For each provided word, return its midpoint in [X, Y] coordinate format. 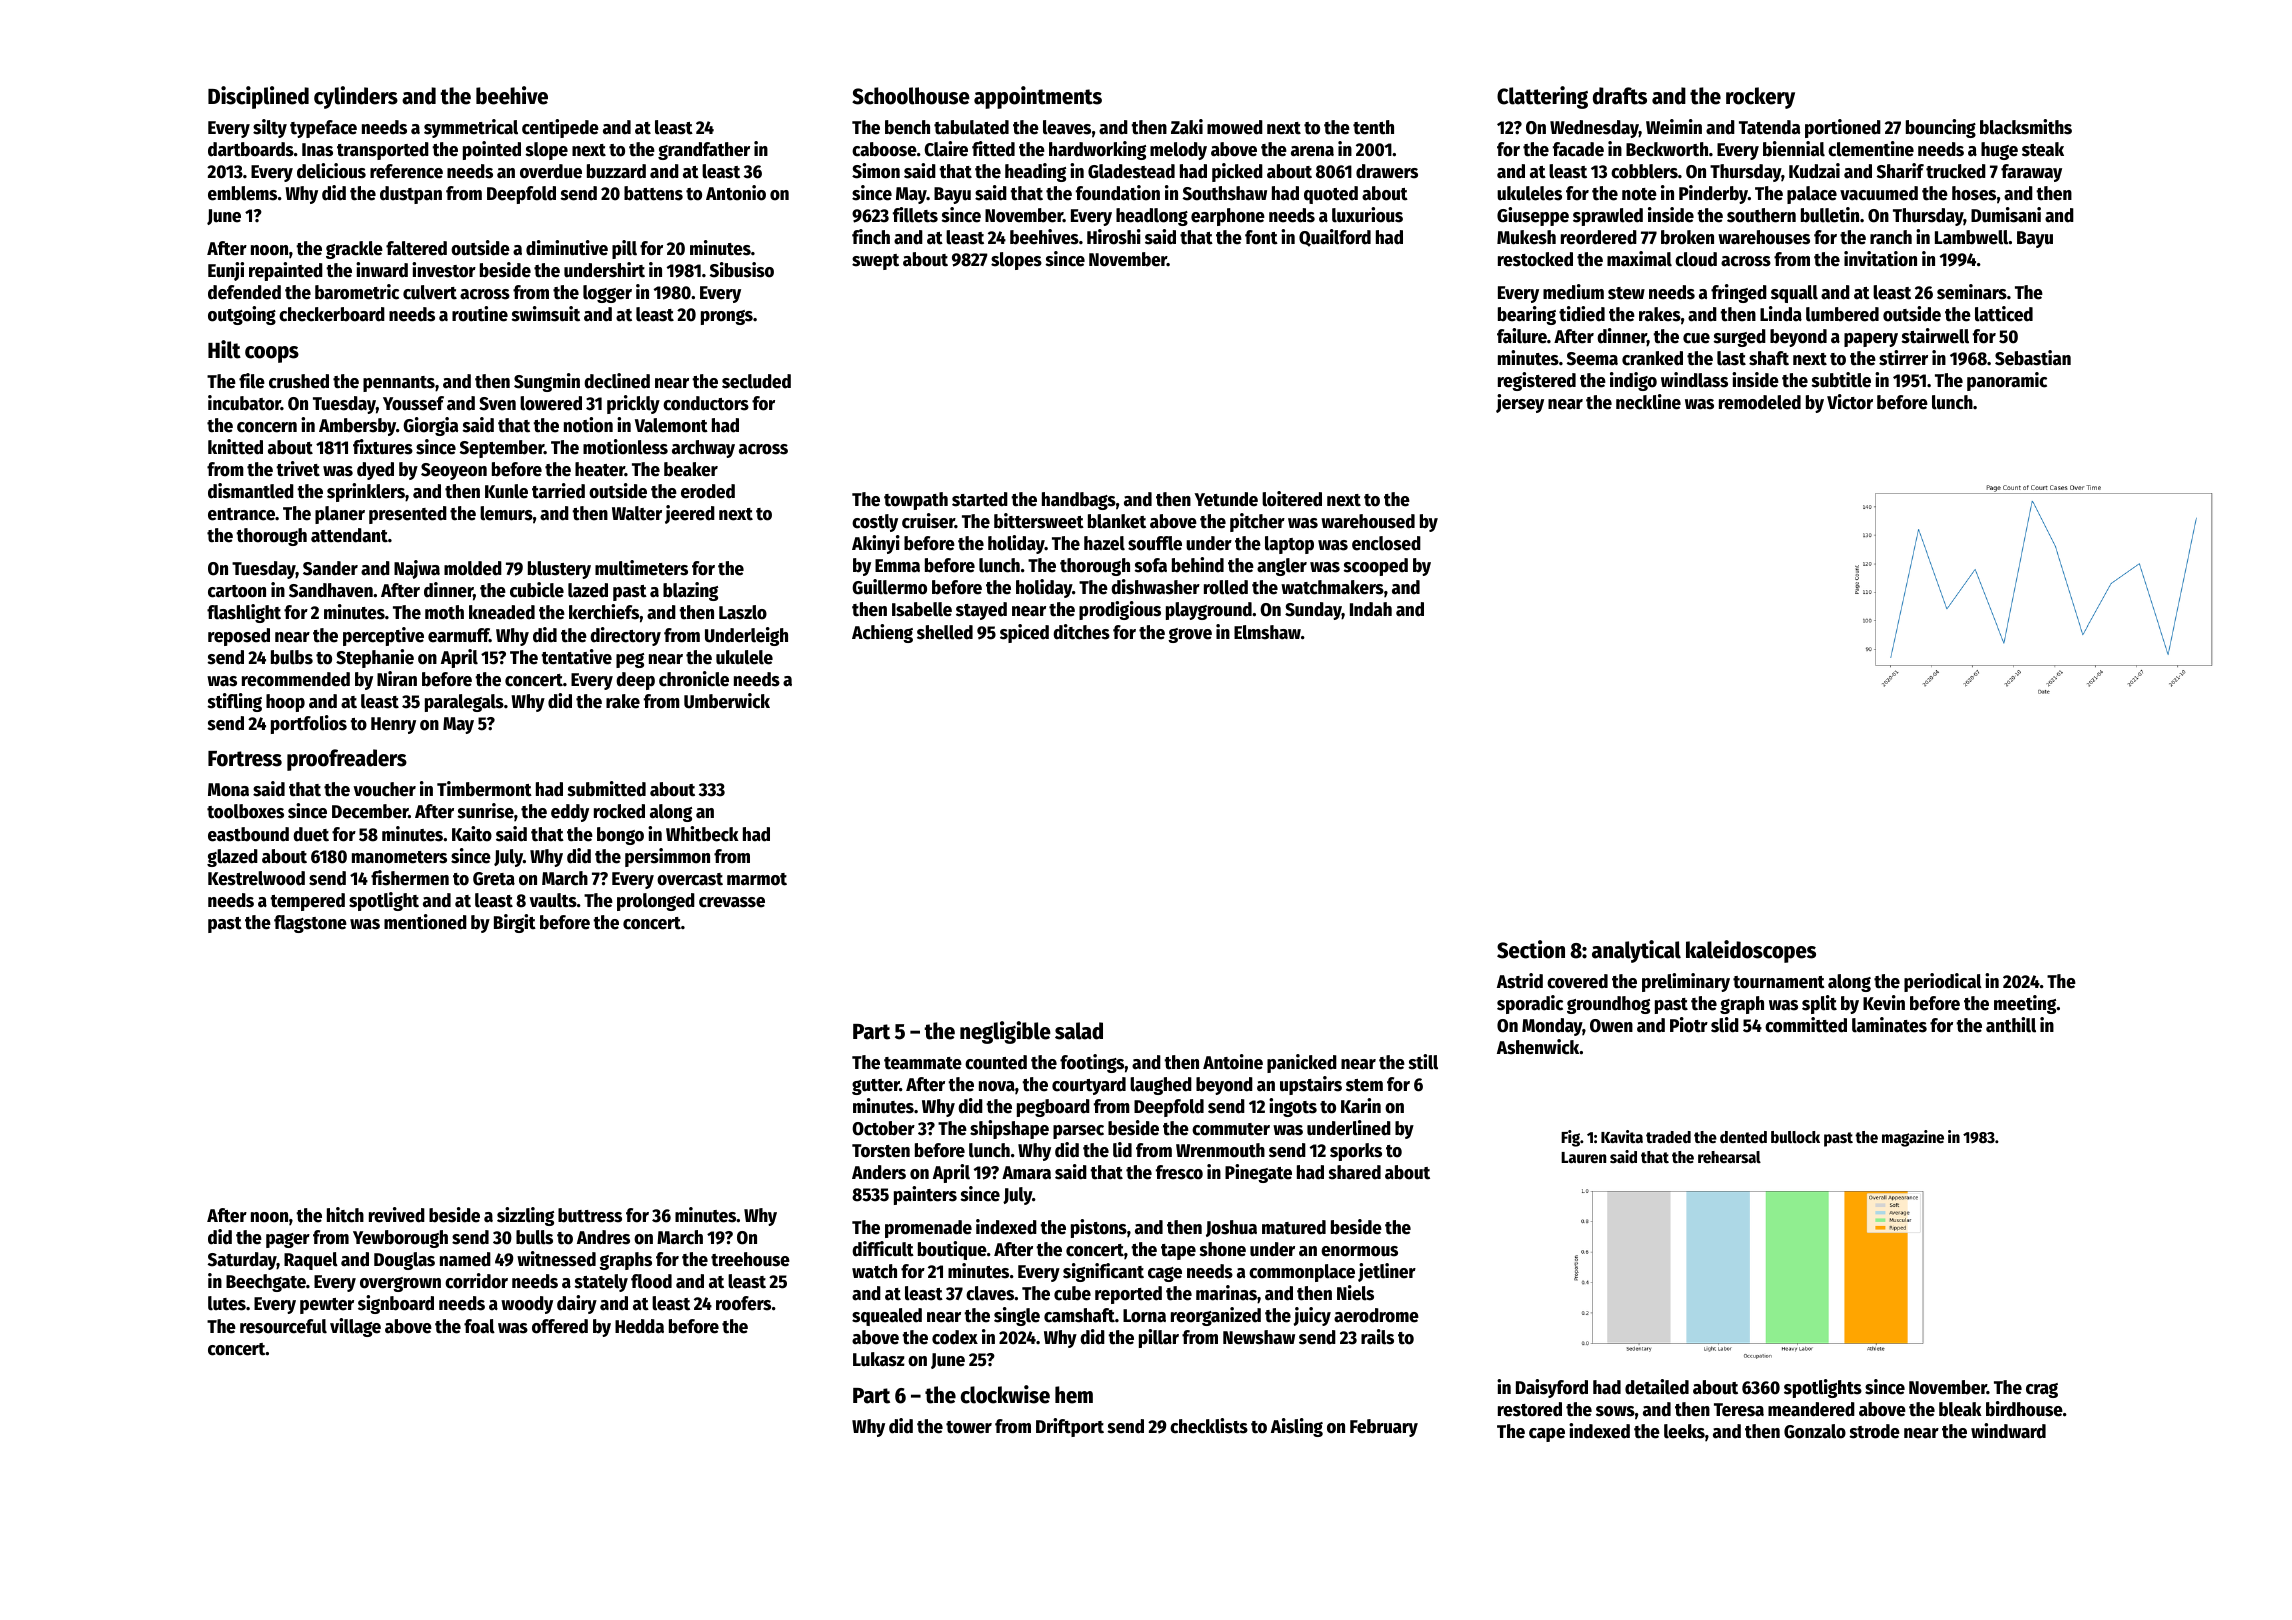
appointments [1038, 97]
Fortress [245, 759]
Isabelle [922, 609]
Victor [1850, 402]
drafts [1620, 96]
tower [969, 1427]
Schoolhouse [911, 96]
